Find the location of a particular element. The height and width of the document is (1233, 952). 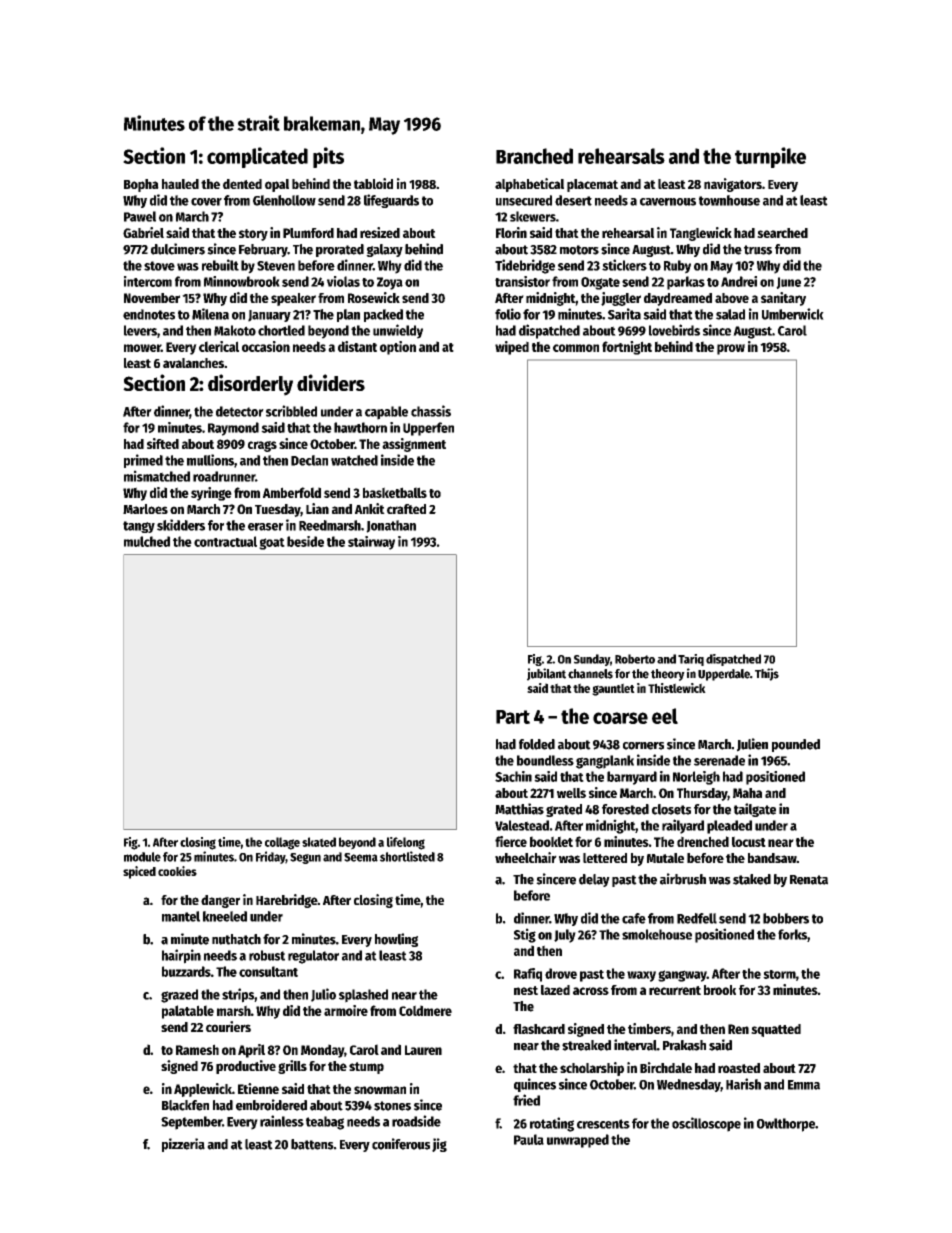

primed is located at coordinates (143, 461).
